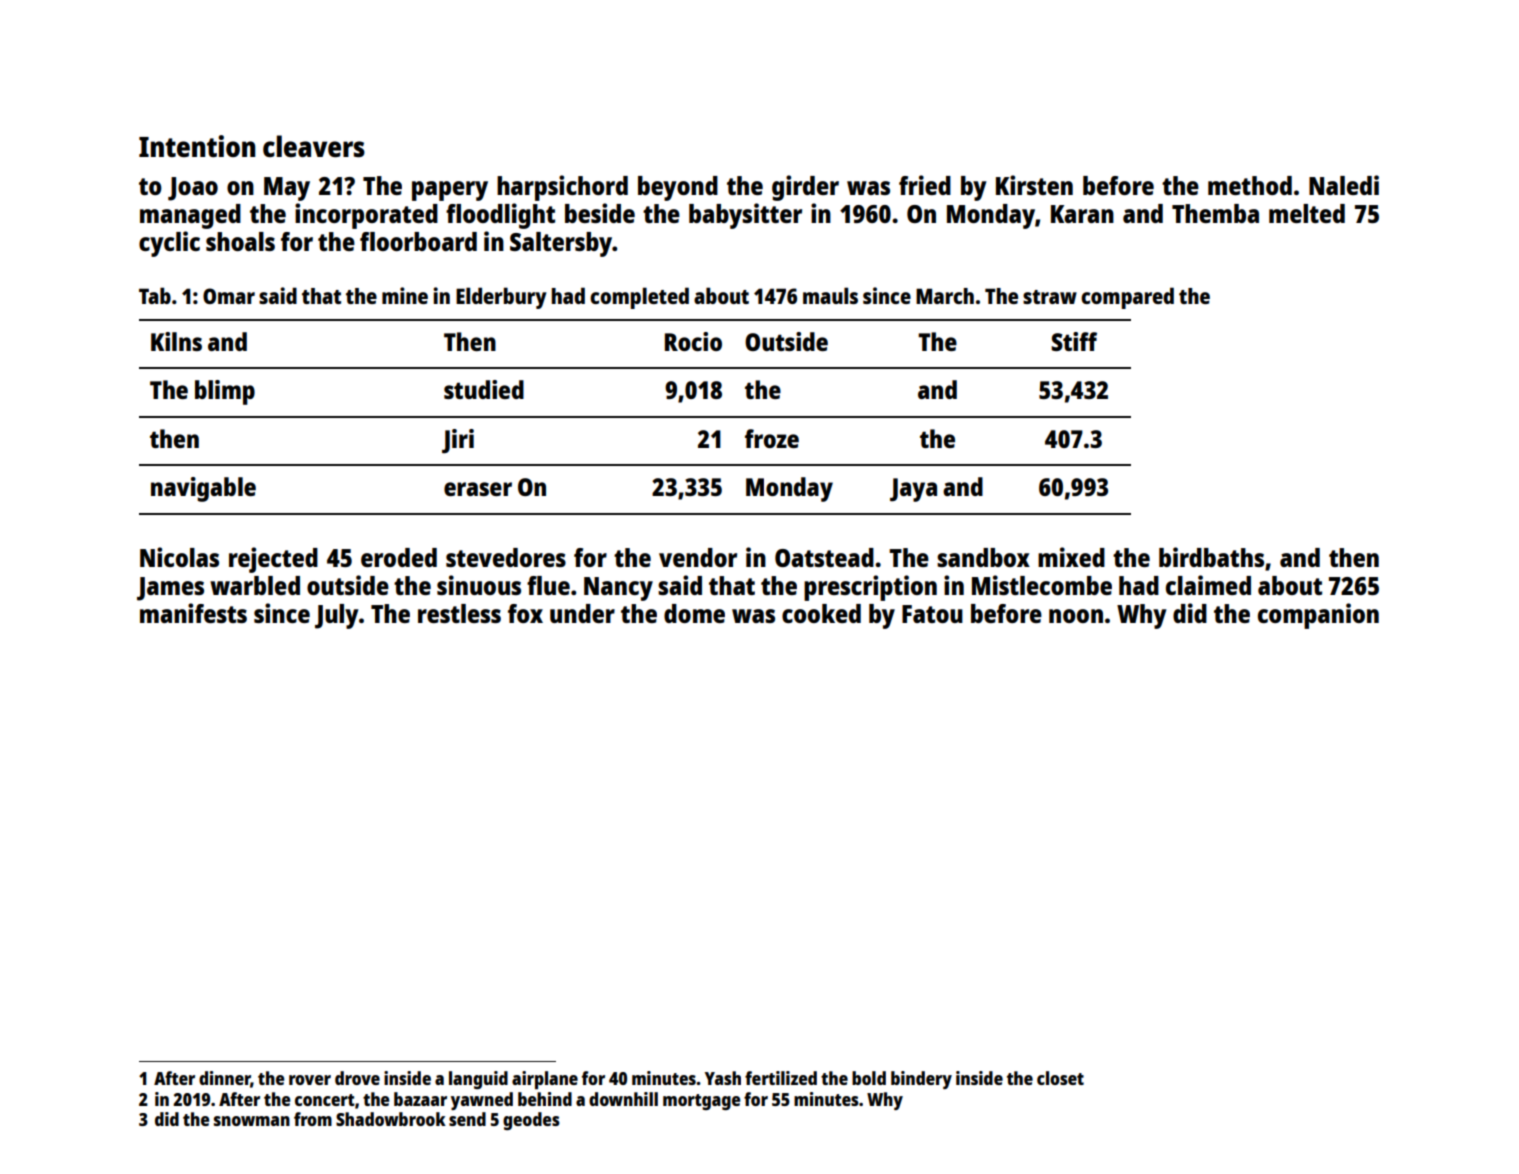 The width and height of the screenshot is (1519, 1174). I want to click on Stiff, so click(1074, 341).
